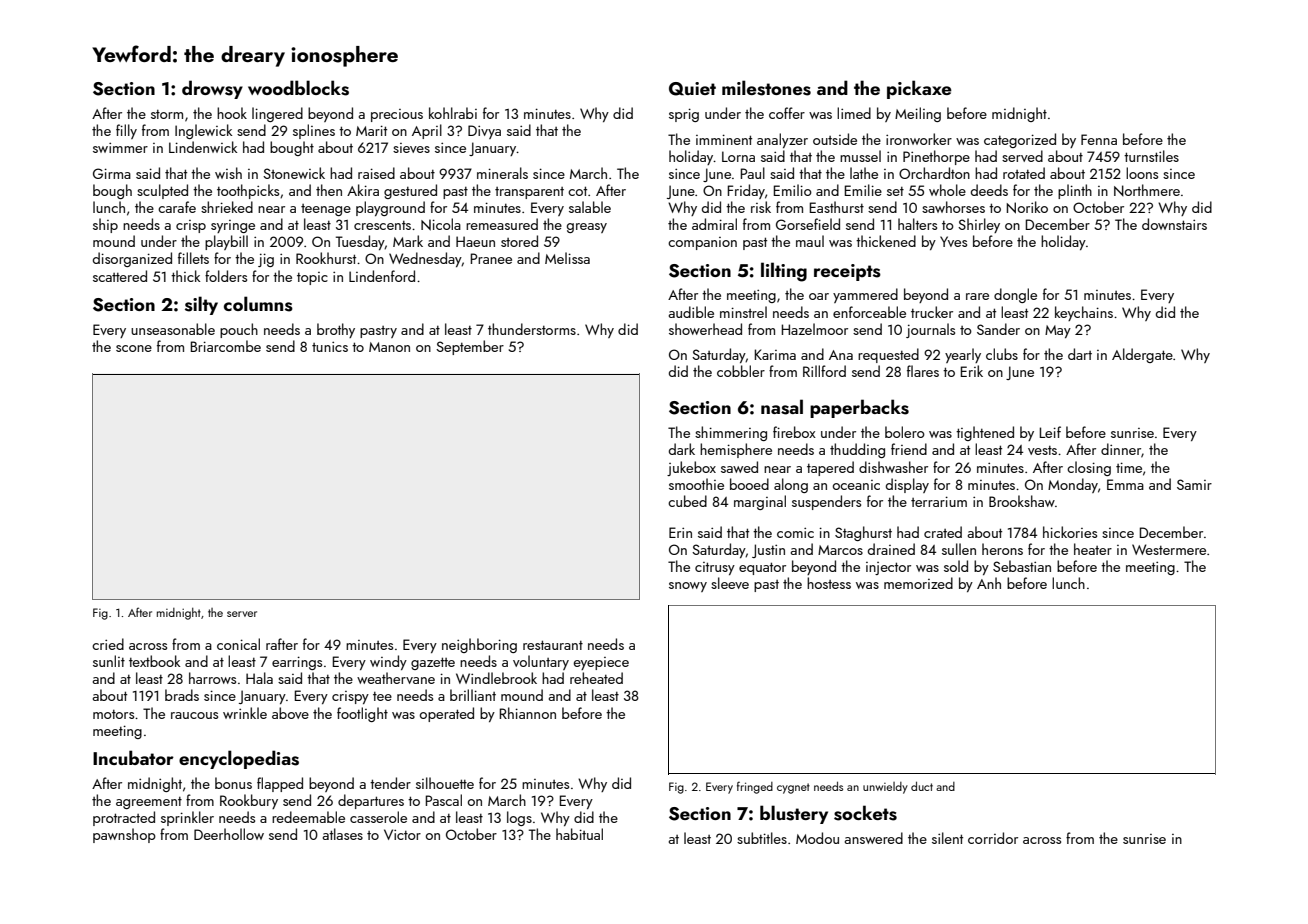  What do you see at coordinates (232, 113) in the screenshot?
I see `hook` at bounding box center [232, 113].
